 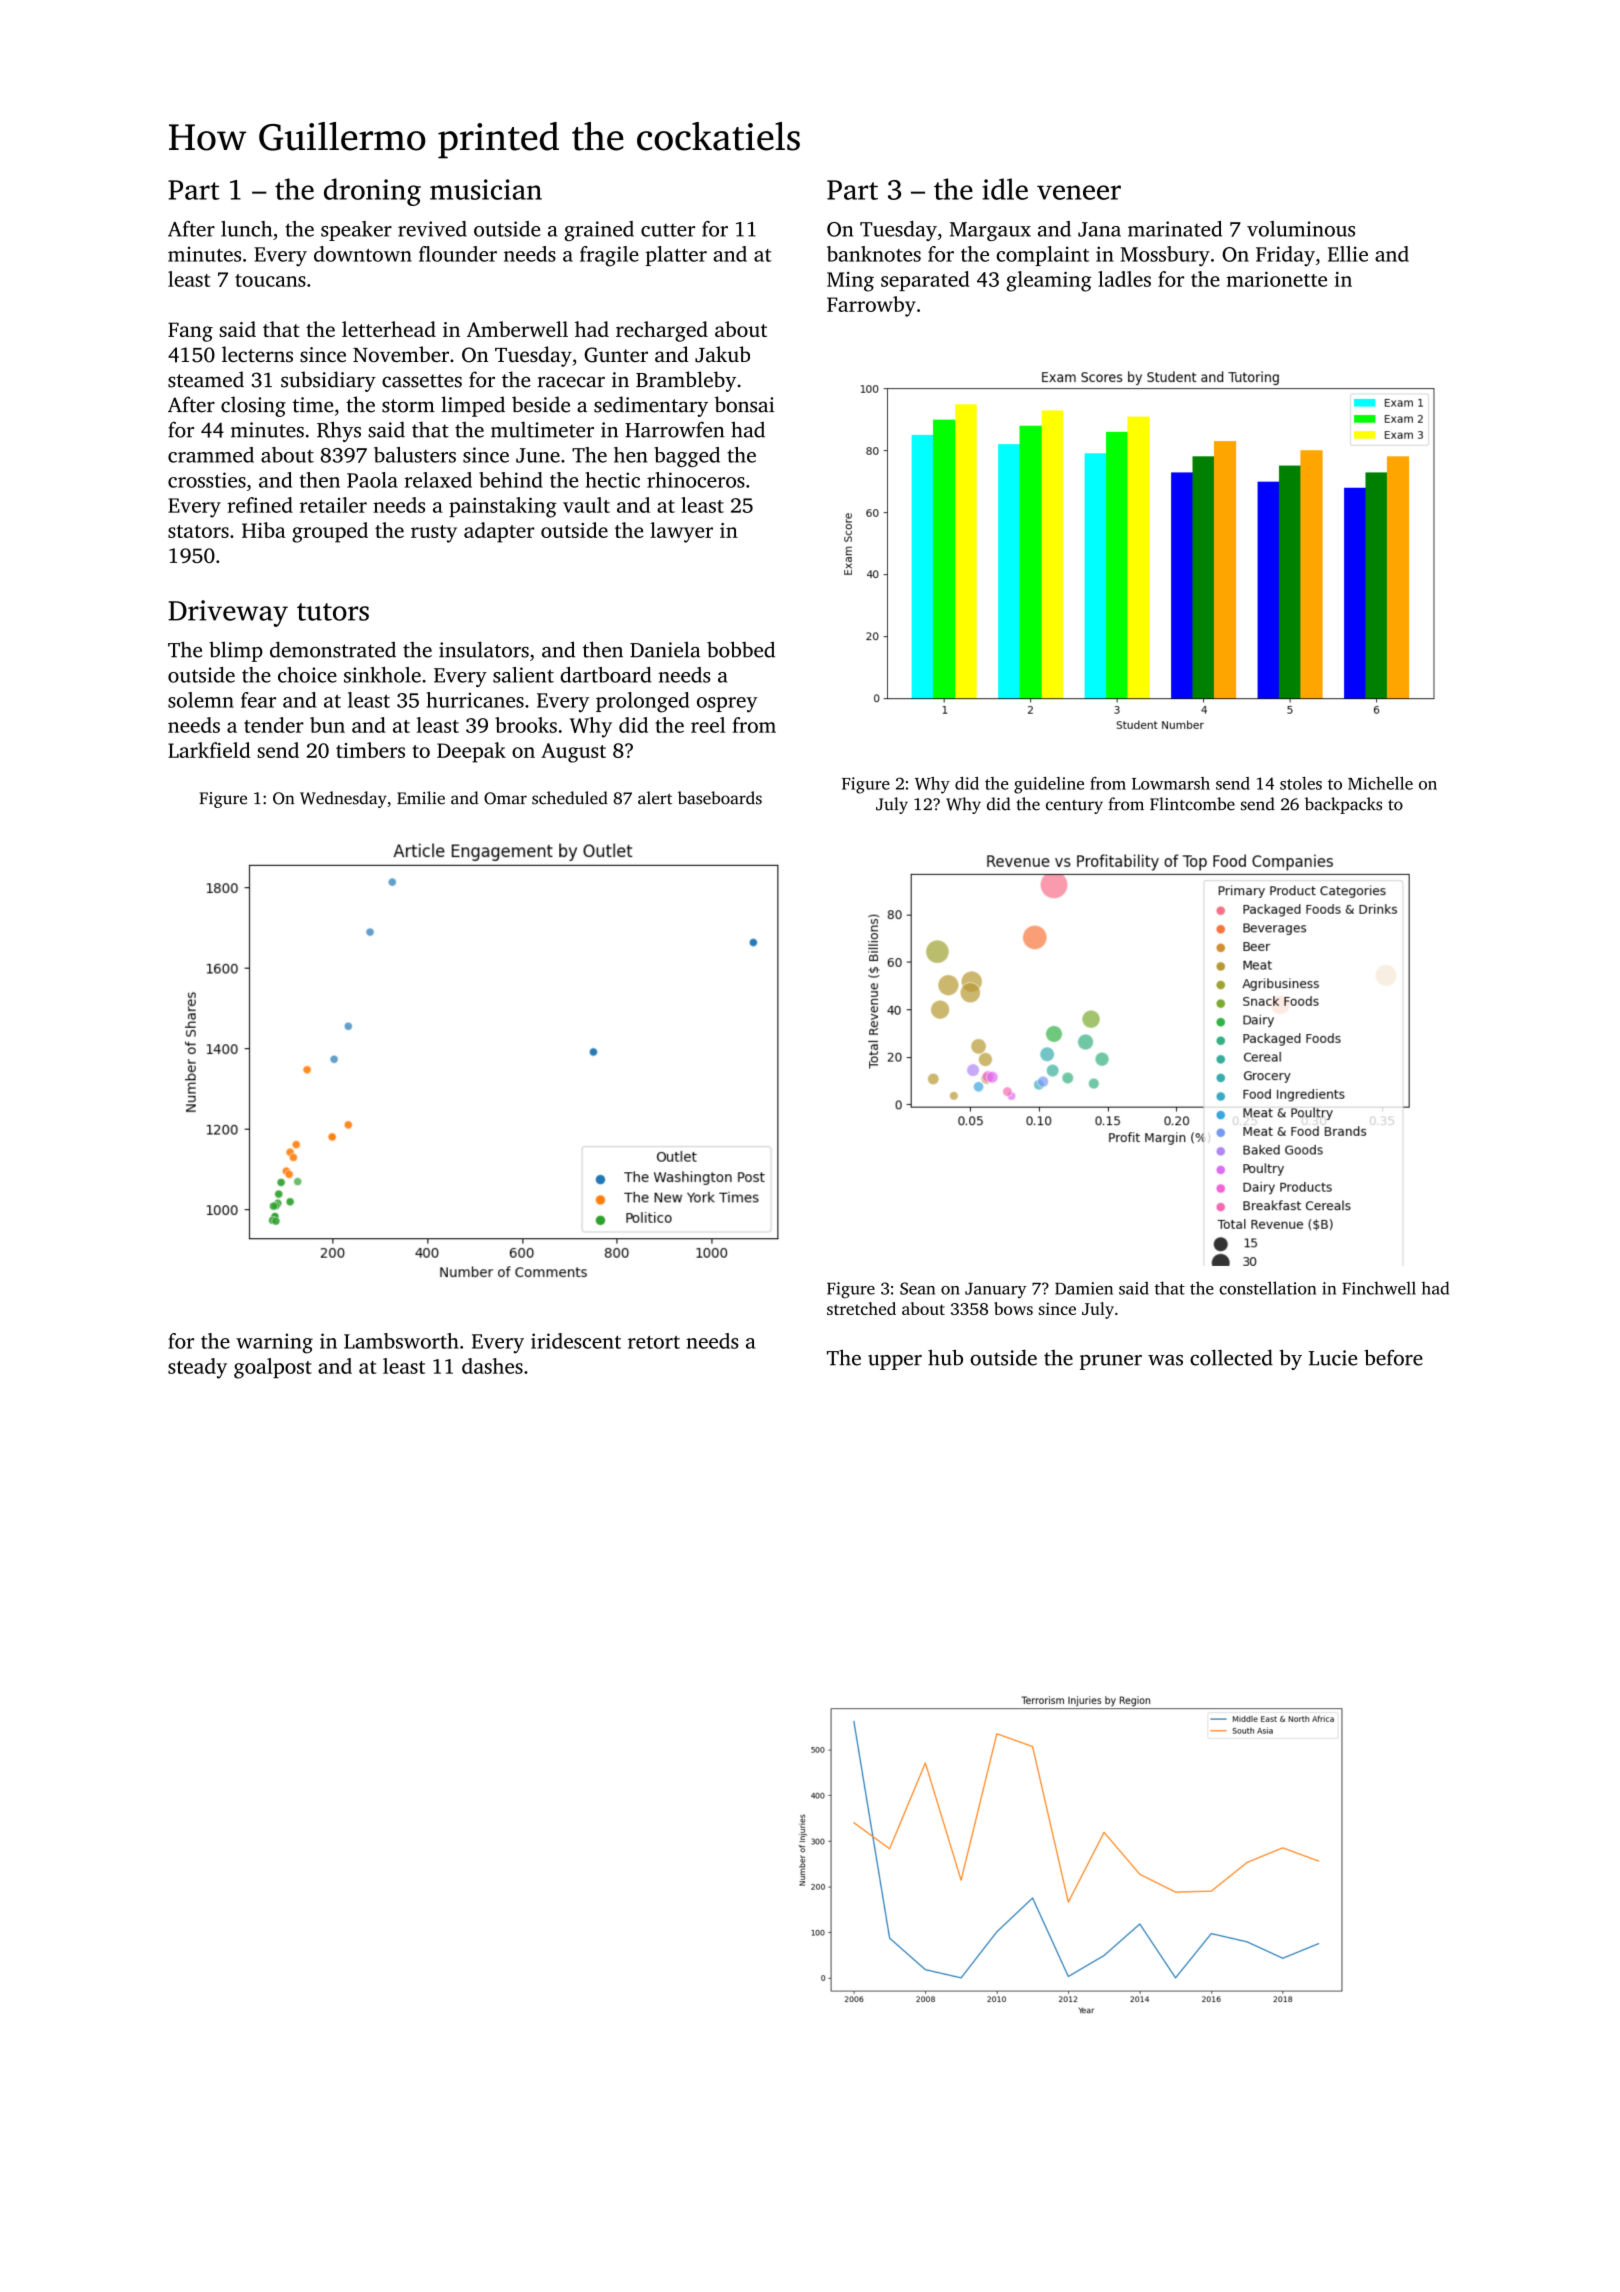 I want to click on Finchwell, so click(x=1379, y=1288).
